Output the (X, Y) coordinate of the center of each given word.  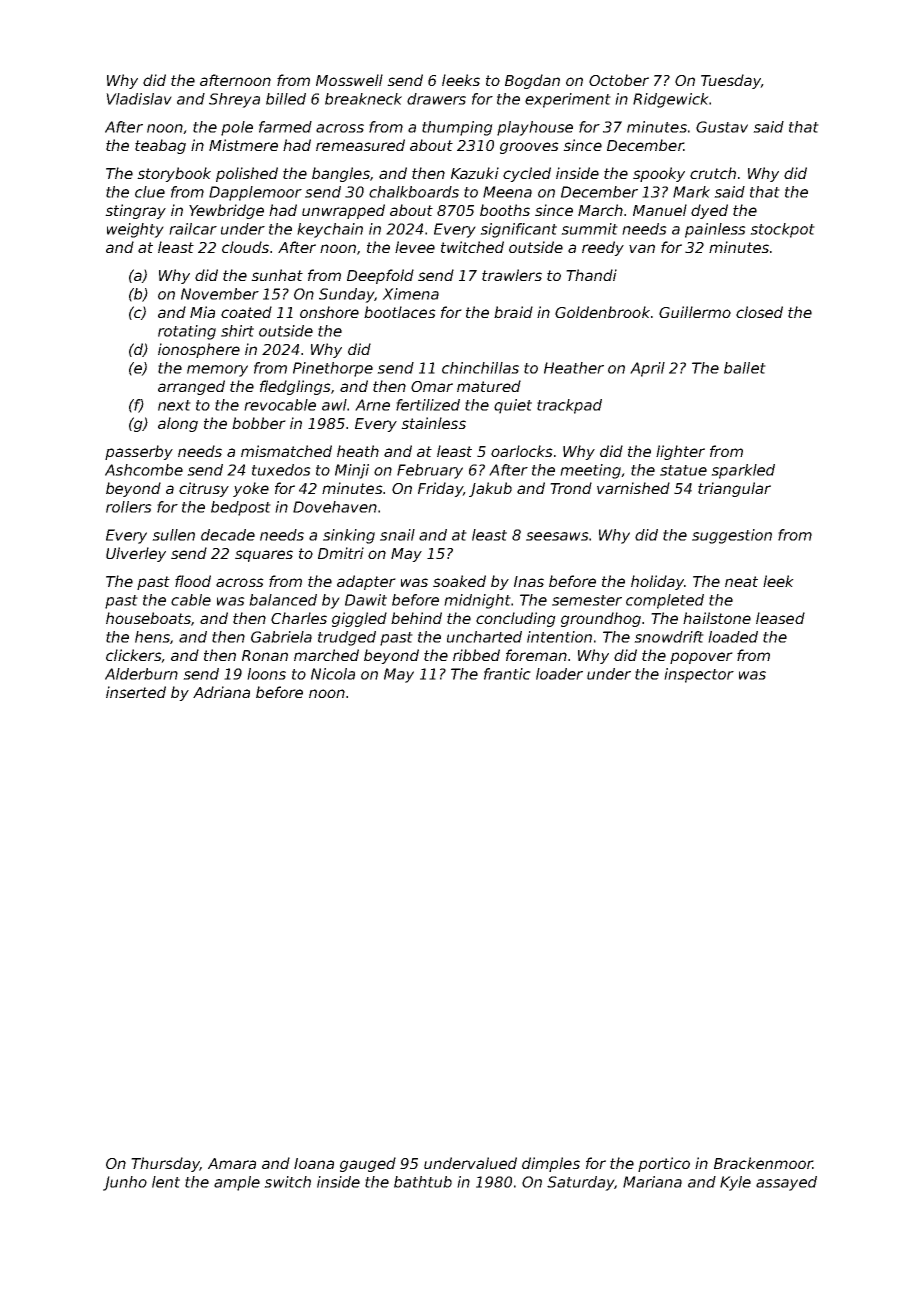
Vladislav (139, 99)
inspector (699, 675)
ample (237, 1183)
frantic (507, 674)
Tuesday (731, 81)
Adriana (221, 692)
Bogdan (532, 81)
